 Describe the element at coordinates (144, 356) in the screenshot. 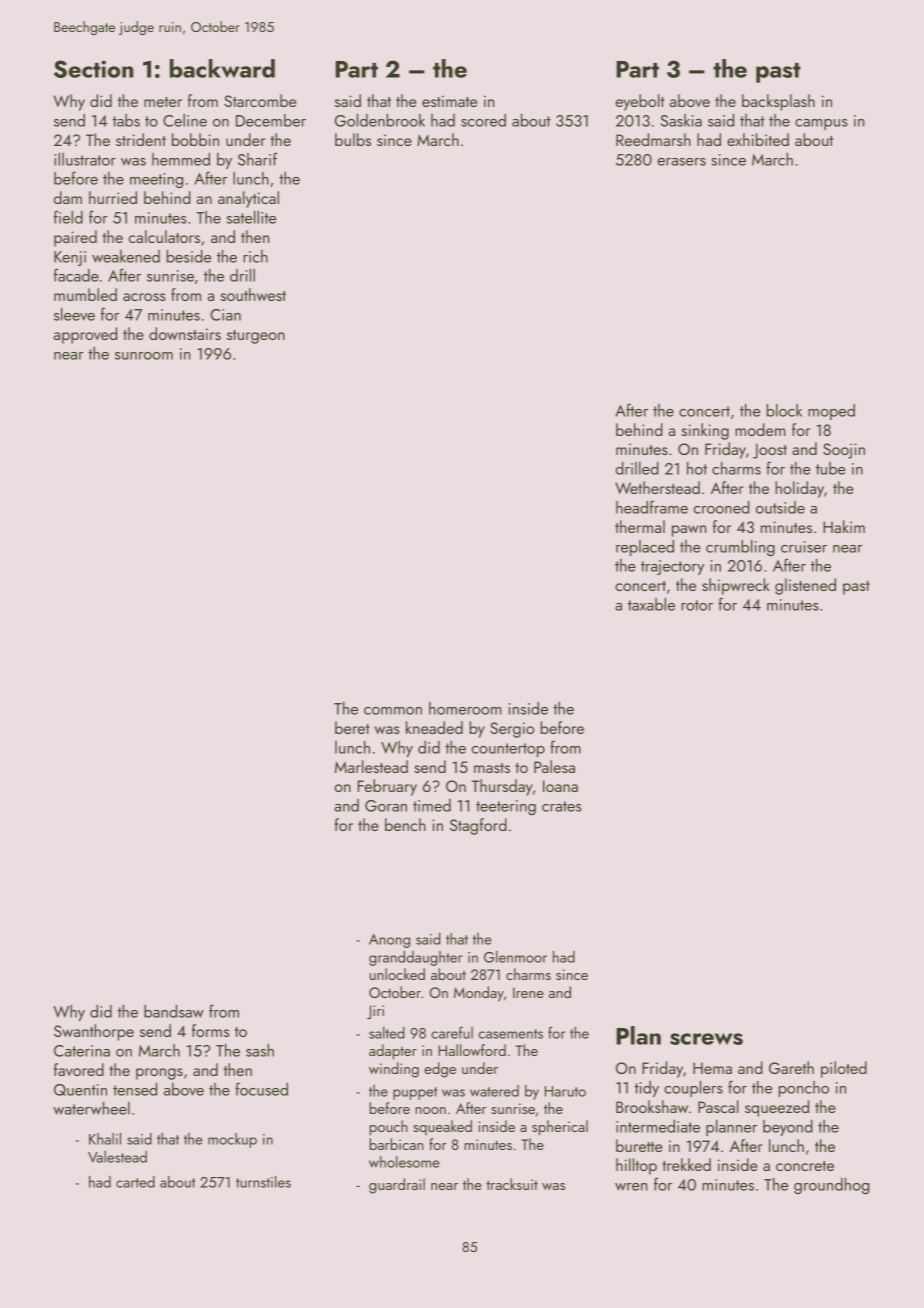

I see `sunroom` at that location.
